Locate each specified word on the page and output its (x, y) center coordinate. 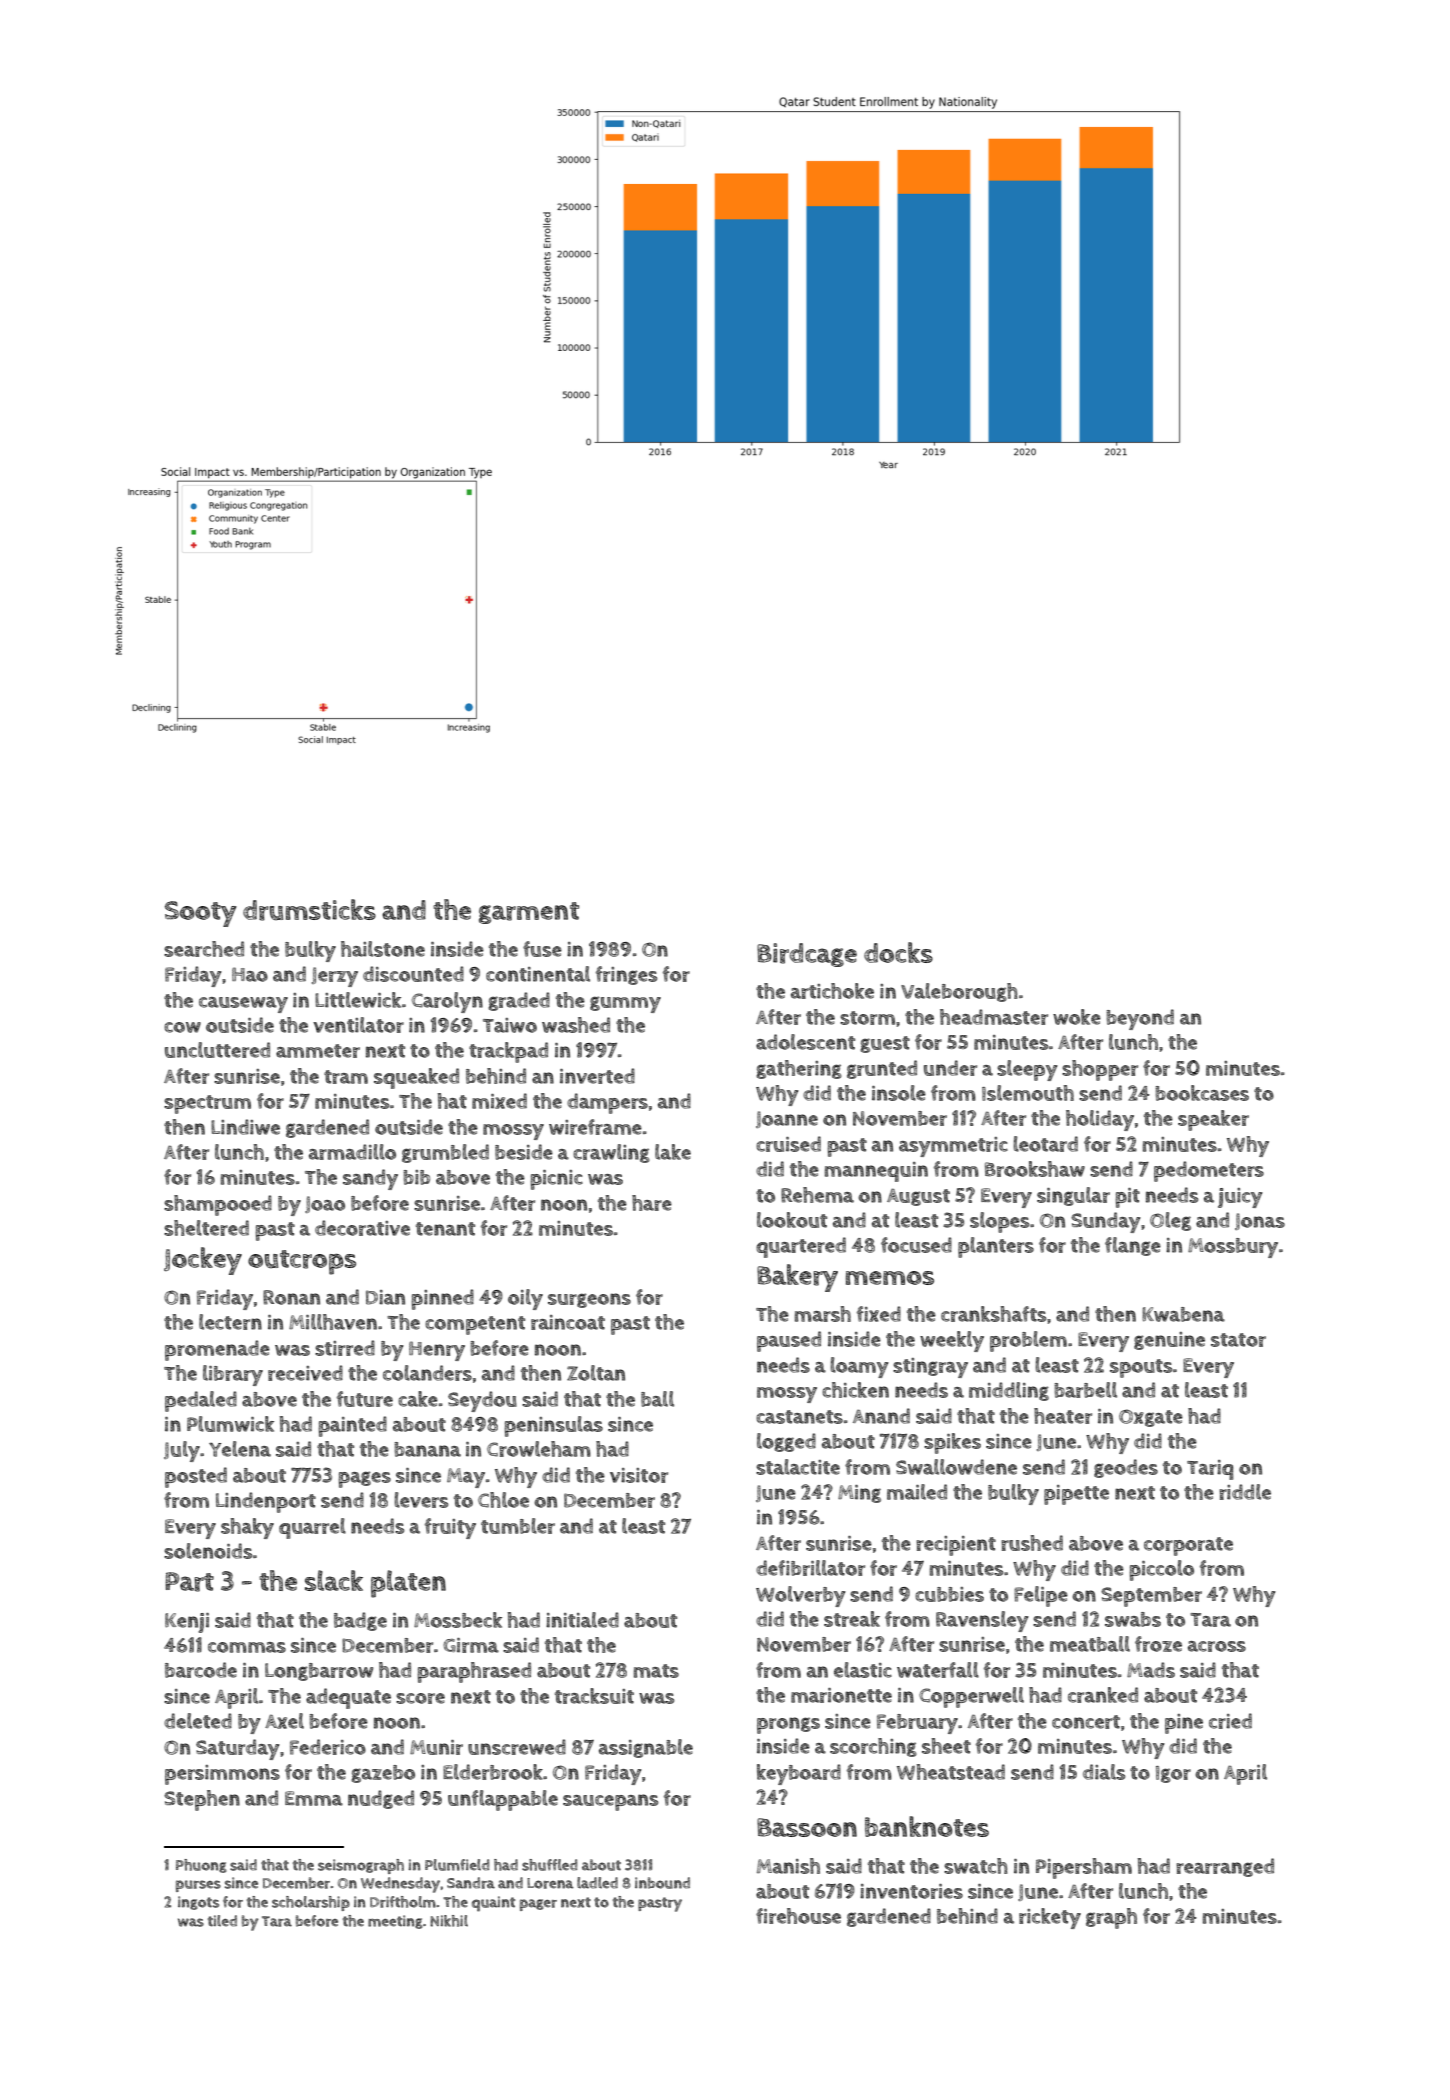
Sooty (201, 914)
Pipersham (1084, 1868)
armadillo (352, 1152)
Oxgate (1151, 1418)
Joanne (787, 1119)
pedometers (1209, 1171)
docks (898, 952)
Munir (436, 1747)
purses (198, 1886)
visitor (639, 1475)
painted (352, 1426)
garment (529, 913)
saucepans (611, 1802)
